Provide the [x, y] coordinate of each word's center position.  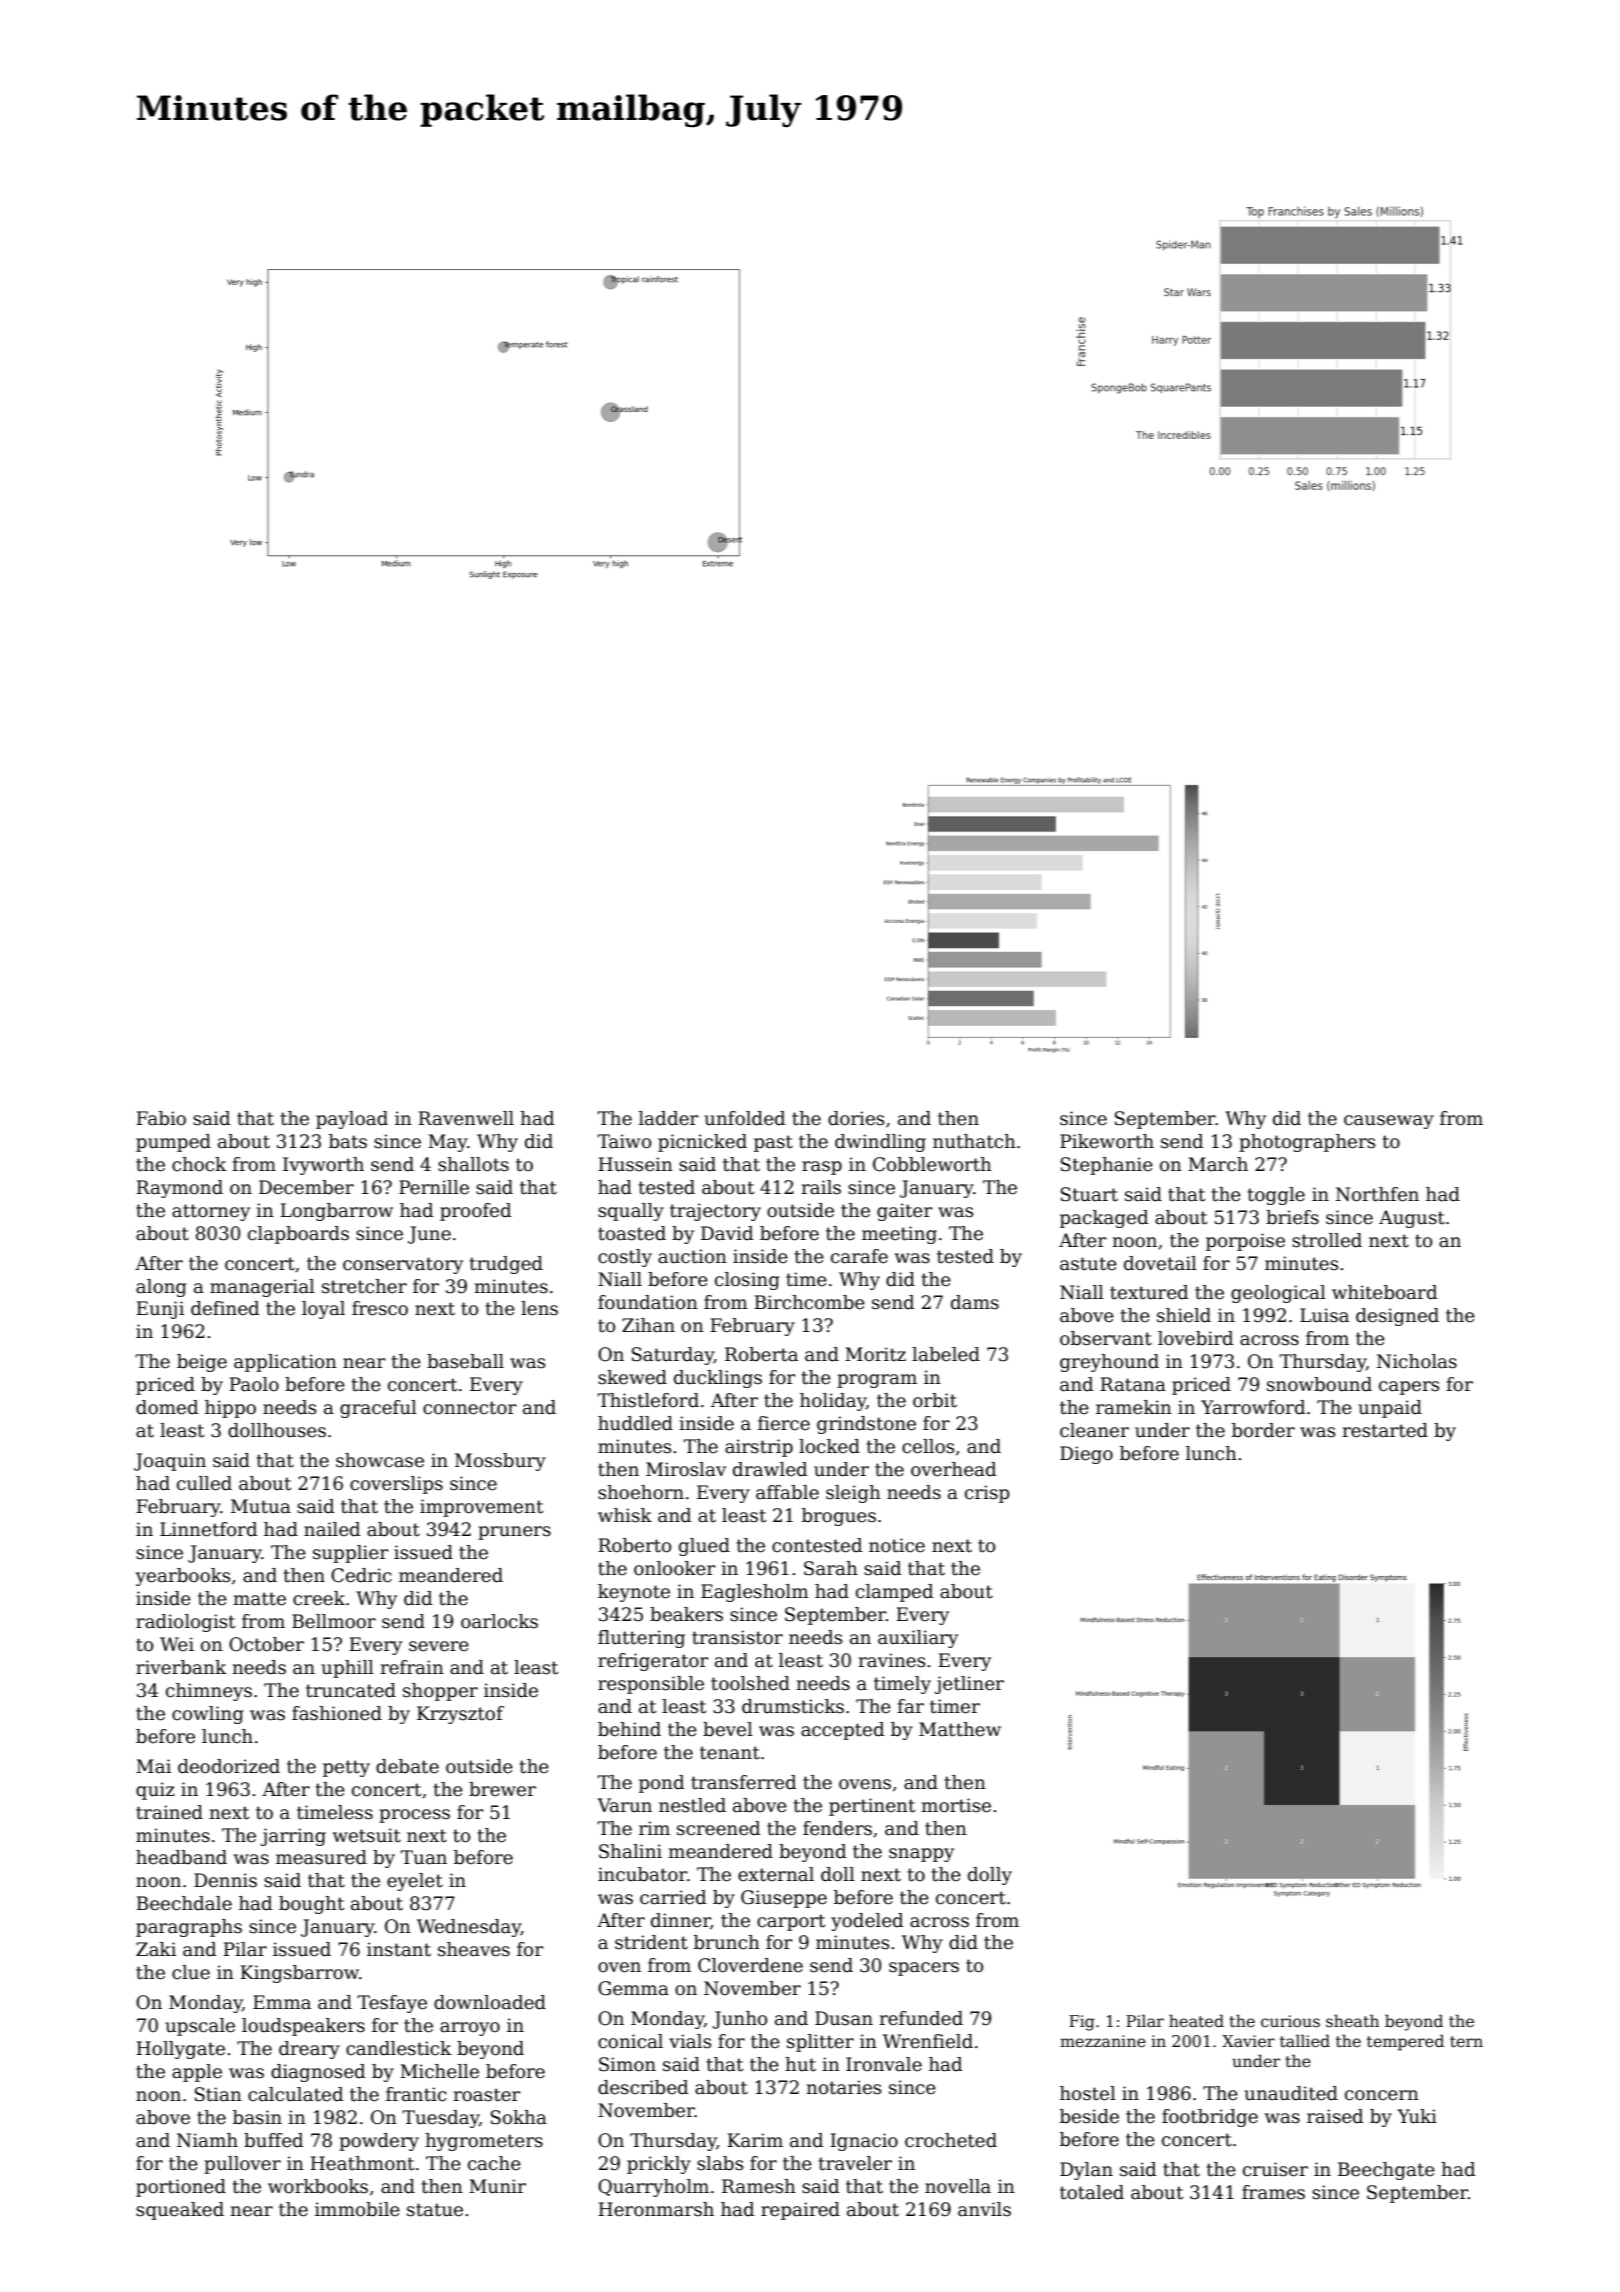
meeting [899, 1235]
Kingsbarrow [299, 1974]
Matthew [960, 1729]
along [161, 1288]
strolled [1327, 1240]
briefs [1292, 1217]
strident [651, 1942]
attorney [211, 1212]
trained [169, 1812]
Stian [218, 2094]
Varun [624, 1805]
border [1263, 1430]
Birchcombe [809, 1302]
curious [1290, 2021]
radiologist [185, 1623]
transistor [737, 1637]
